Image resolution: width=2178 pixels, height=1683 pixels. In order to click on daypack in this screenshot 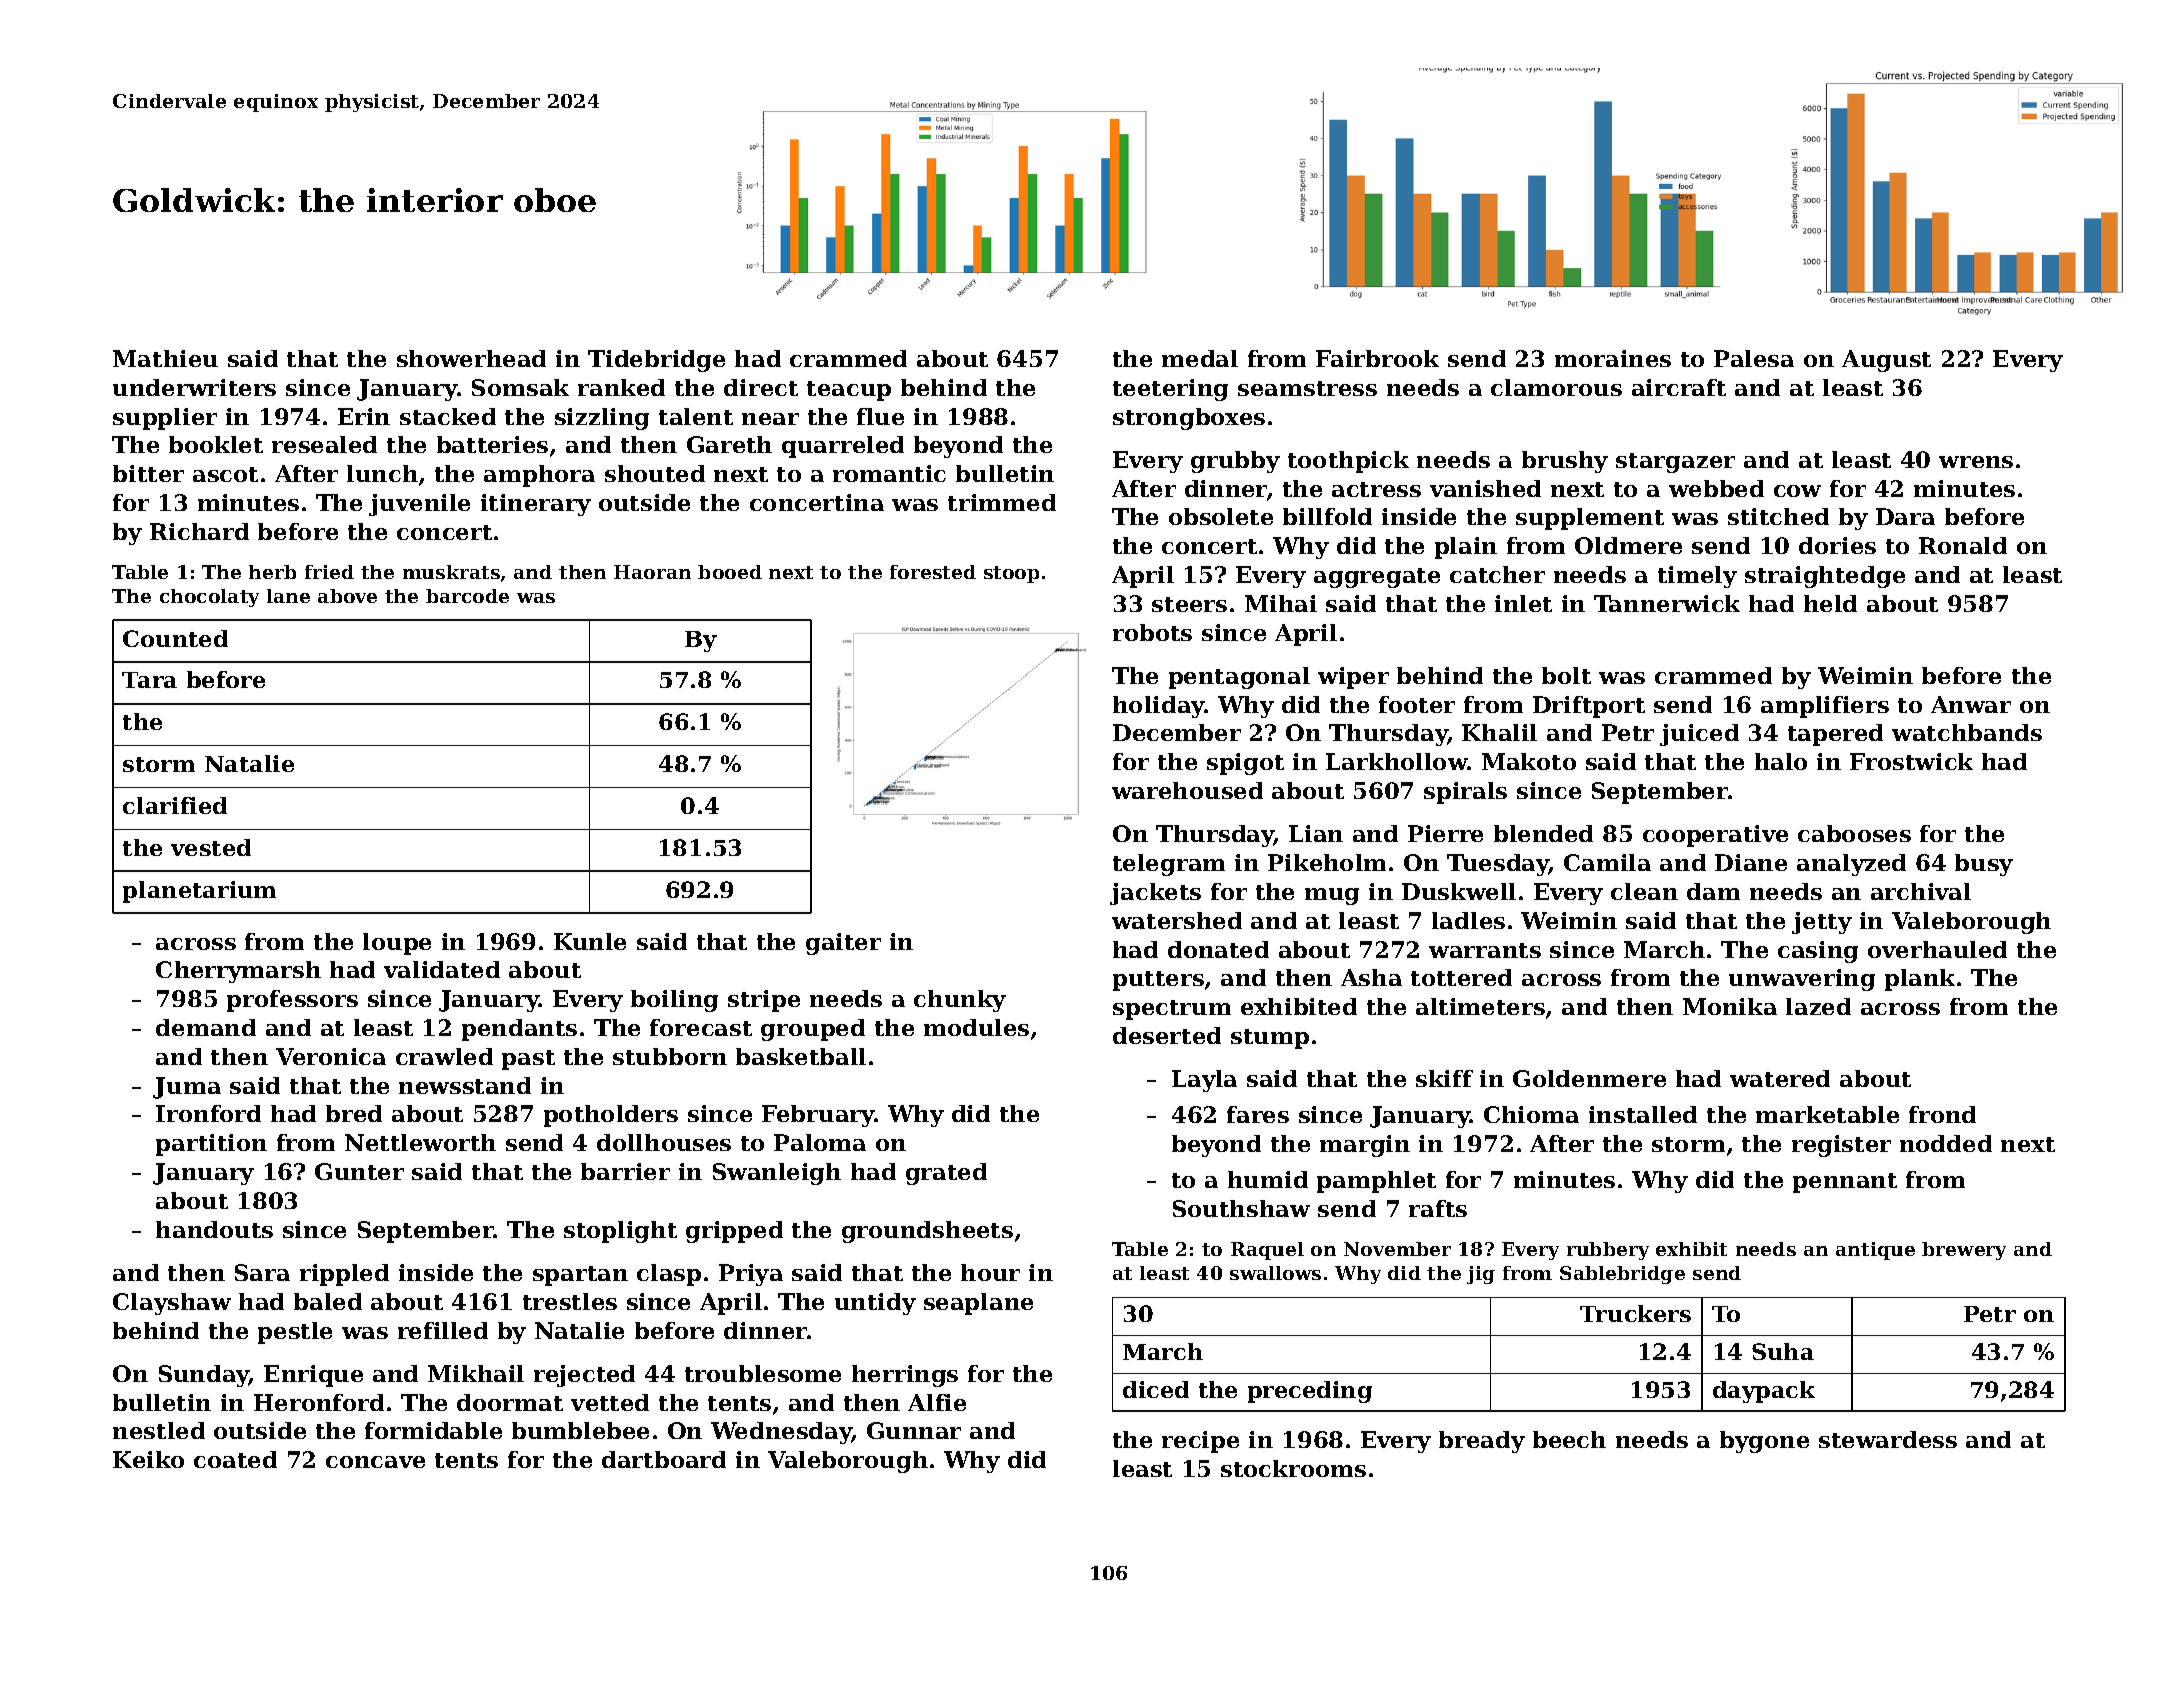, I will do `click(1764, 1392)`.
